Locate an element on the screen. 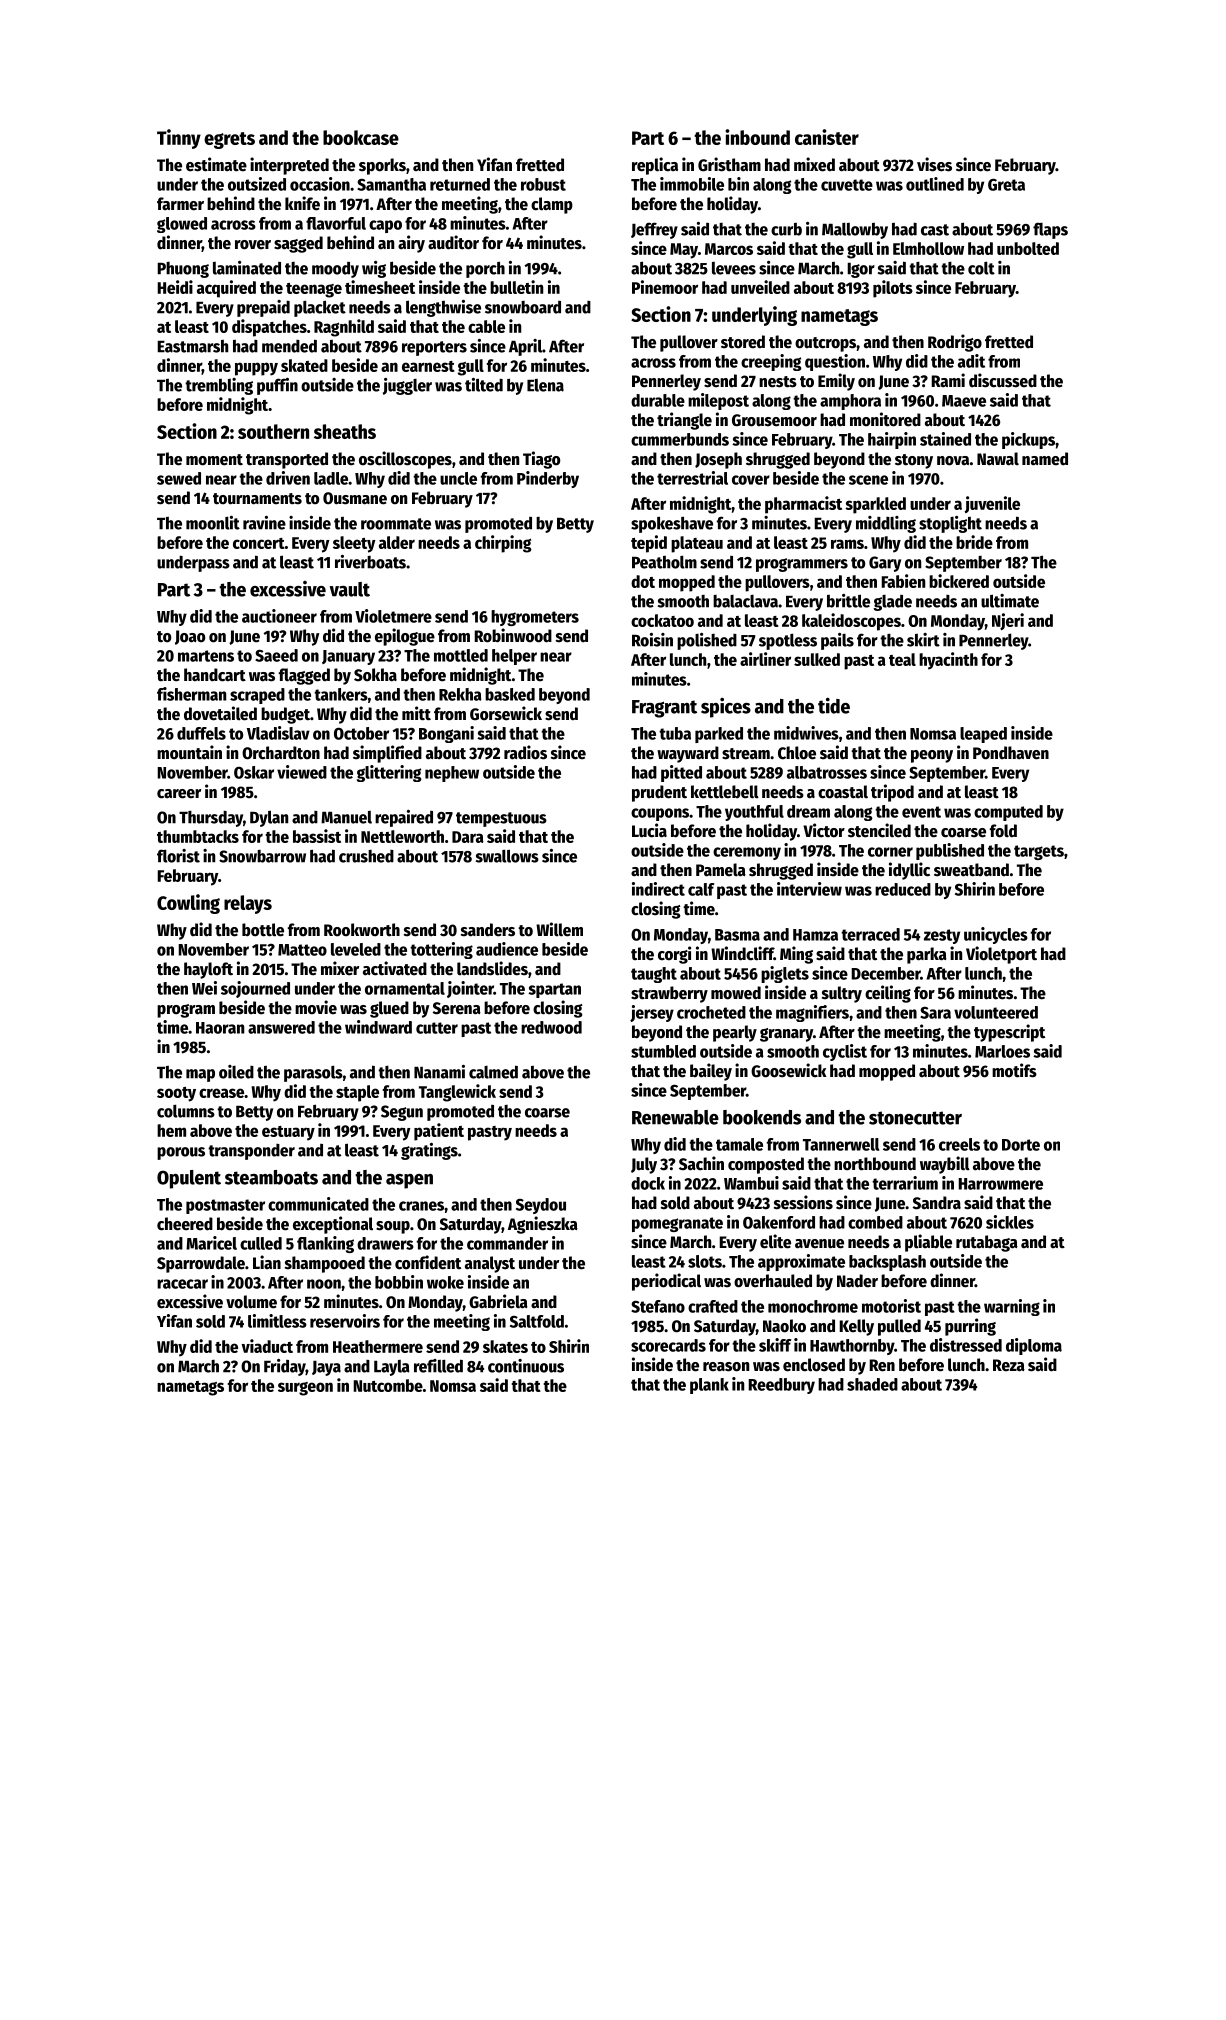 The height and width of the screenshot is (2020, 1226). teal is located at coordinates (902, 659).
